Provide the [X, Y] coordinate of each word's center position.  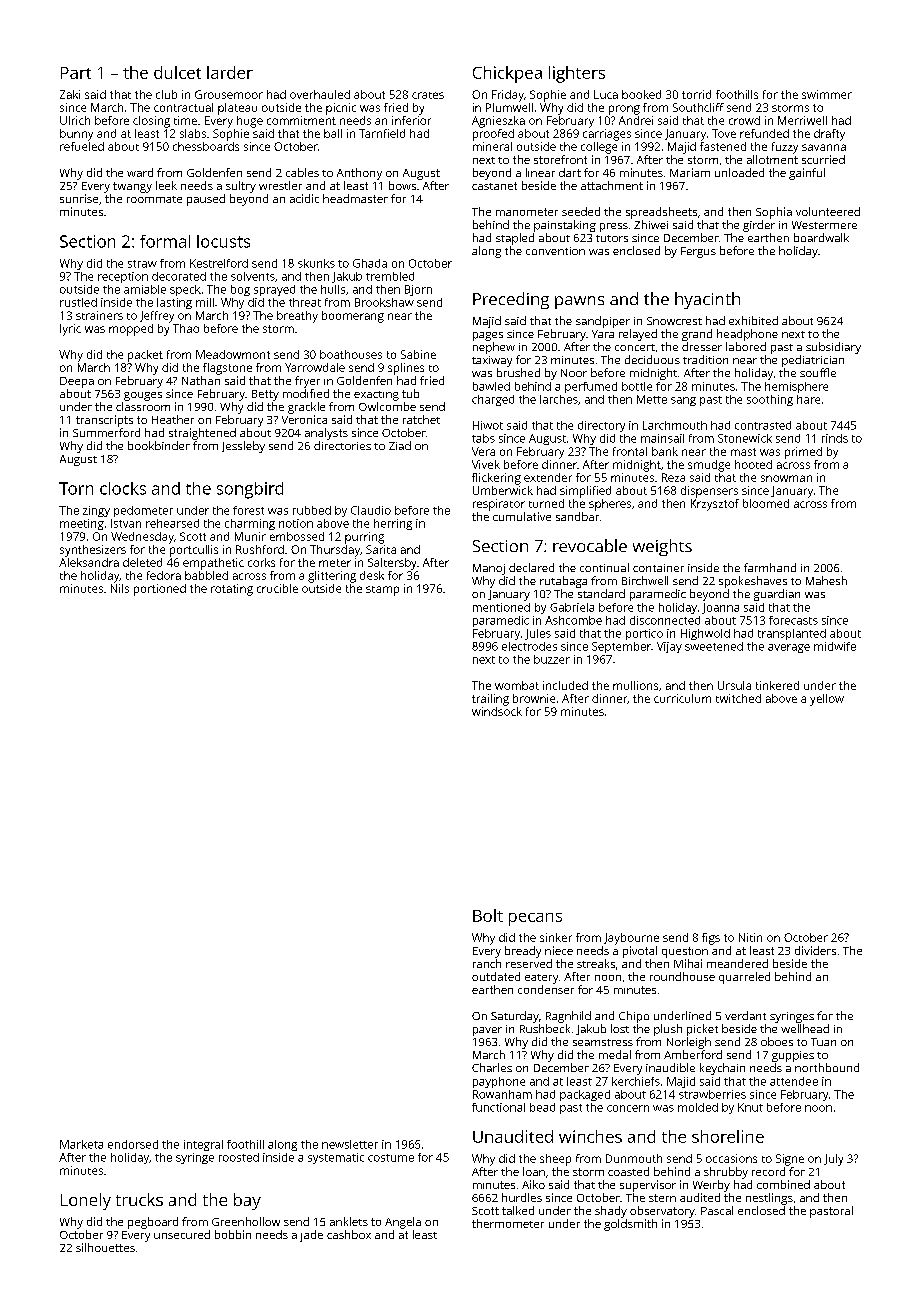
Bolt [488, 915]
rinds [835, 438]
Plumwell [509, 107]
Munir [250, 536]
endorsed [133, 1144]
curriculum [682, 698]
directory [601, 426]
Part [76, 73]
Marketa [81, 1144]
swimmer [827, 94]
